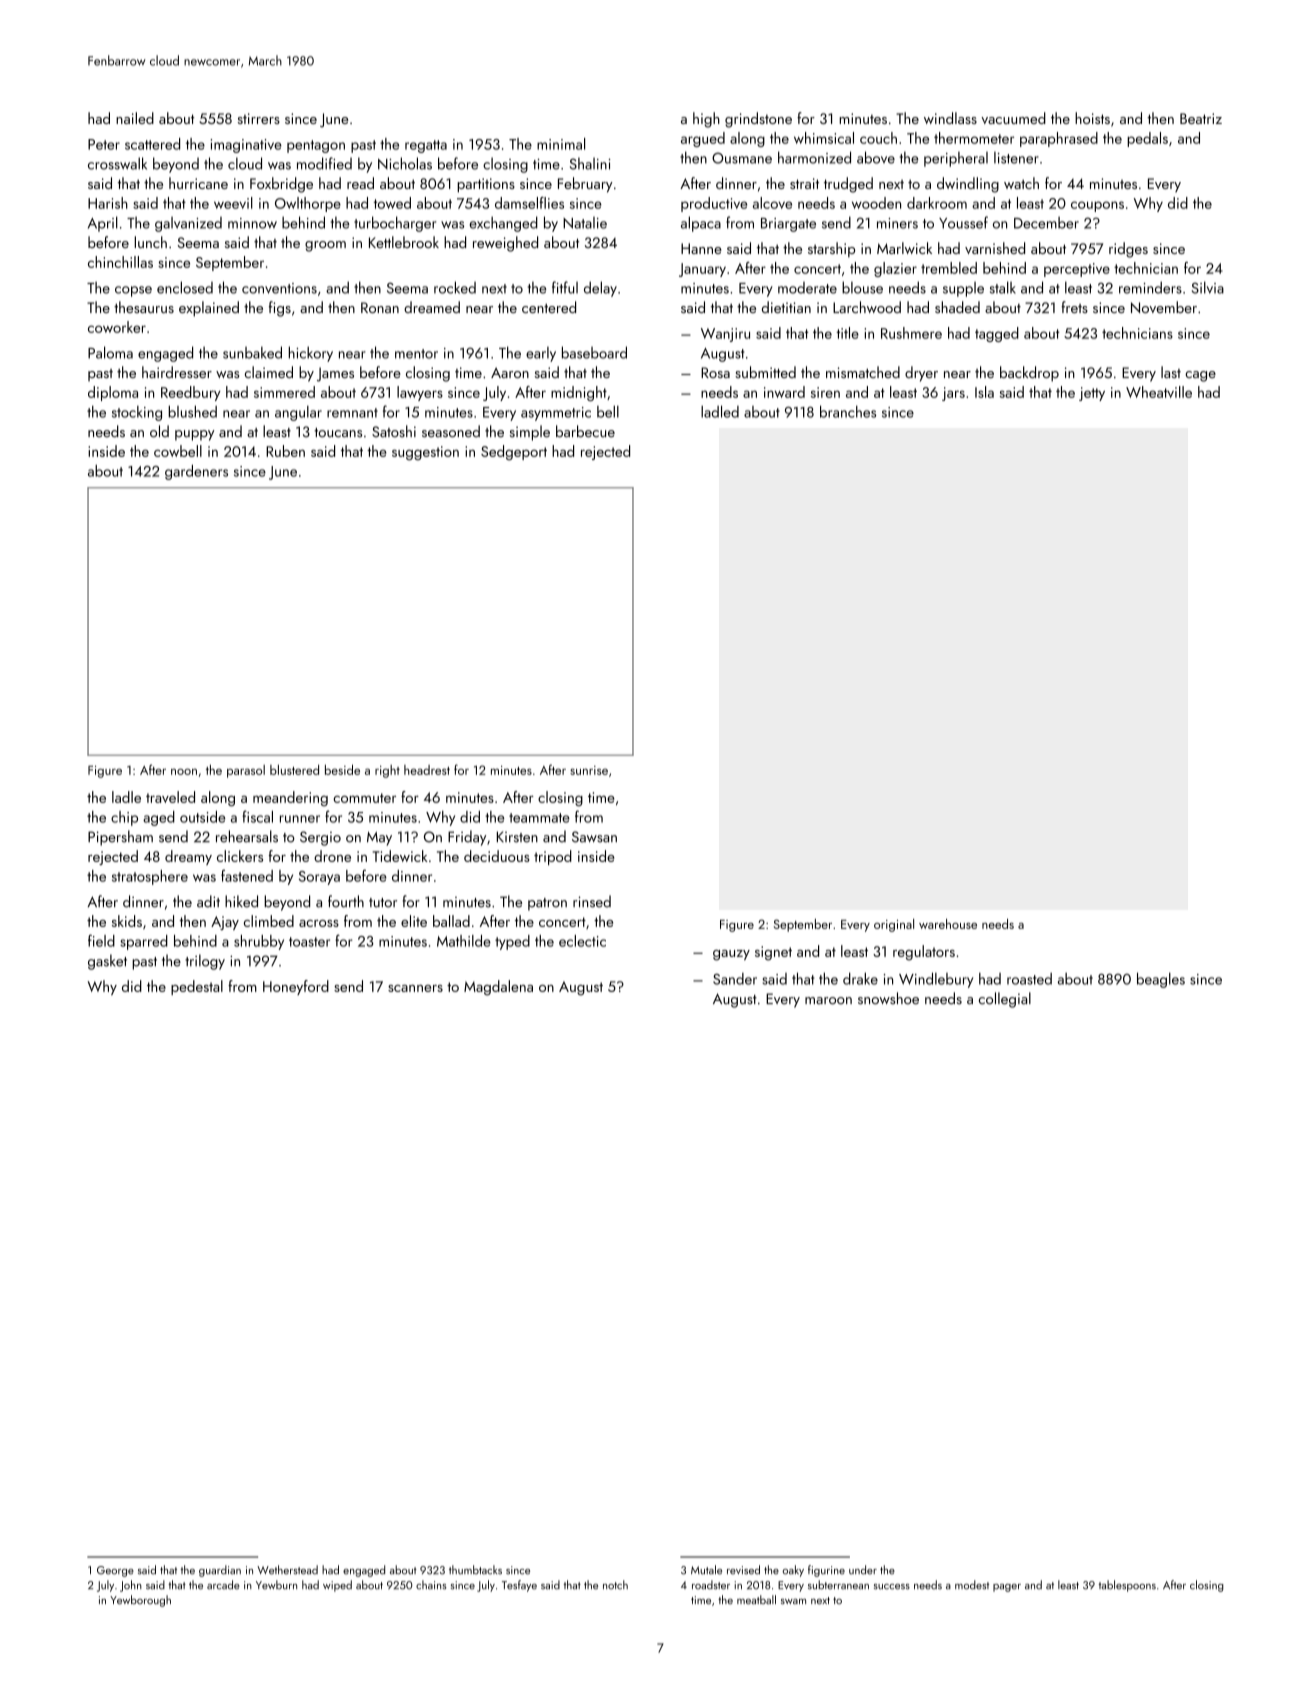  Describe the element at coordinates (498, 988) in the screenshot. I see `Magdalena` at that location.
